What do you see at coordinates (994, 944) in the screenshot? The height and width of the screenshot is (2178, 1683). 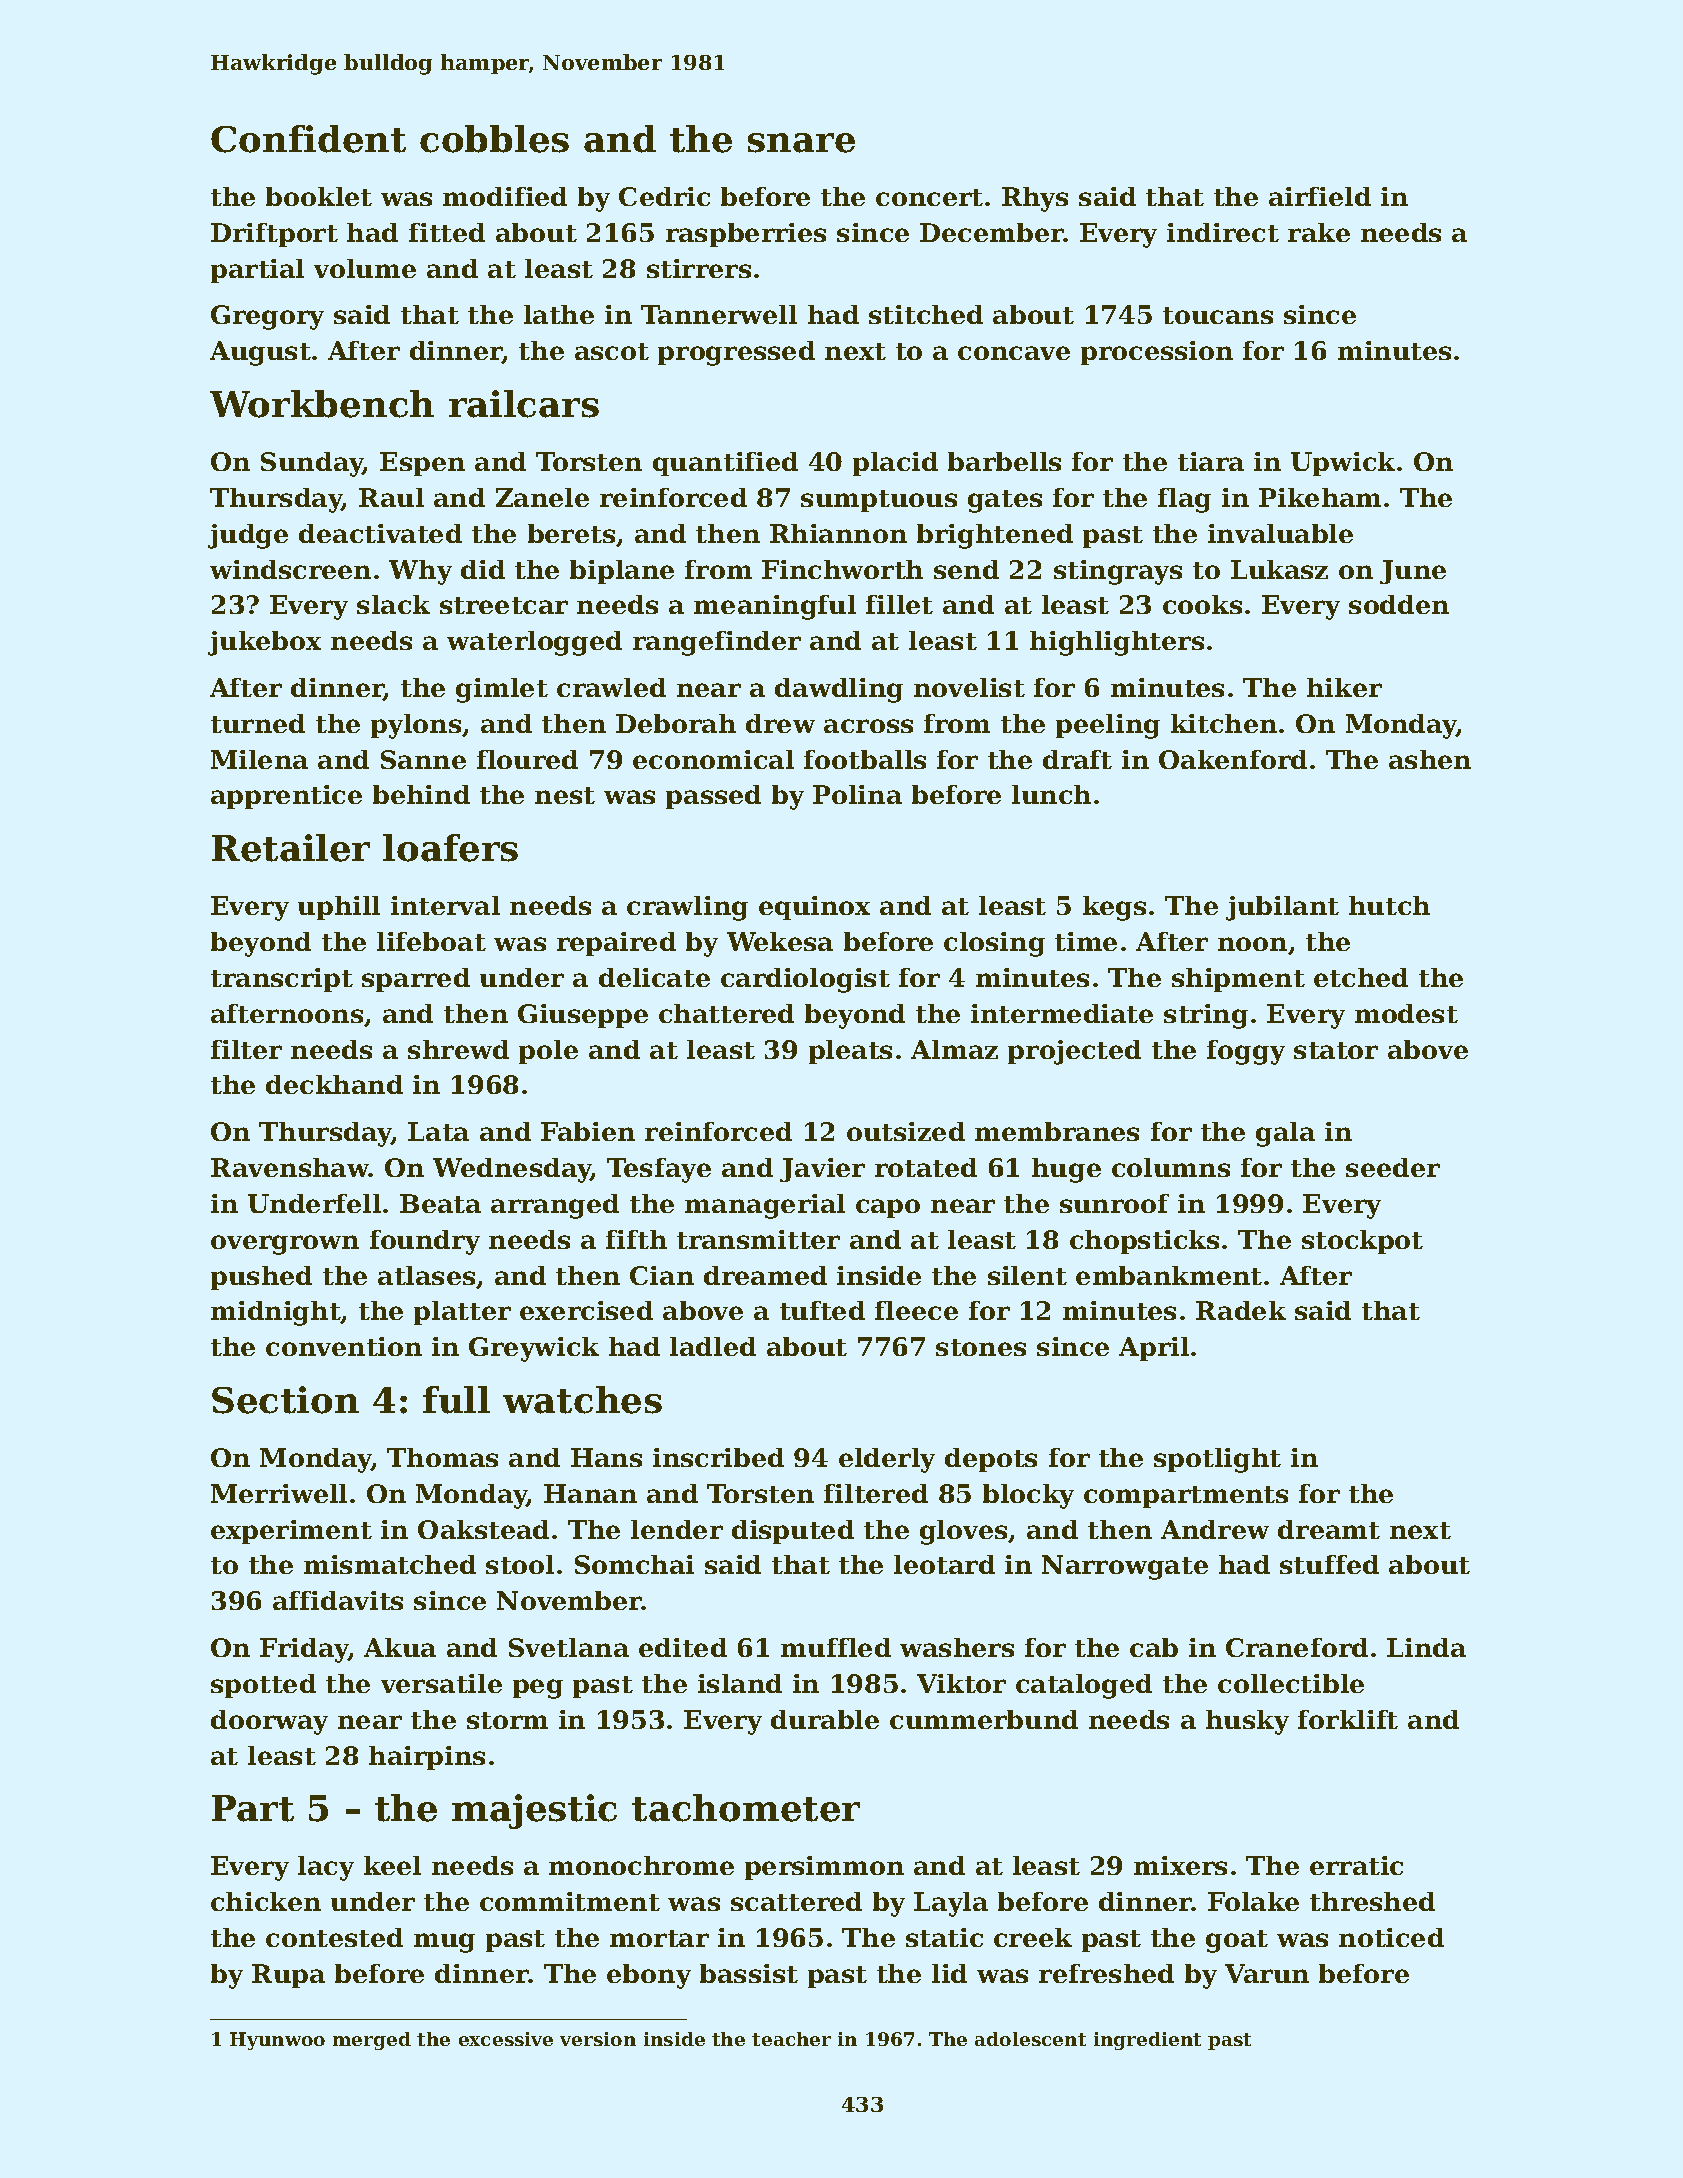 I see `closing` at bounding box center [994, 944].
